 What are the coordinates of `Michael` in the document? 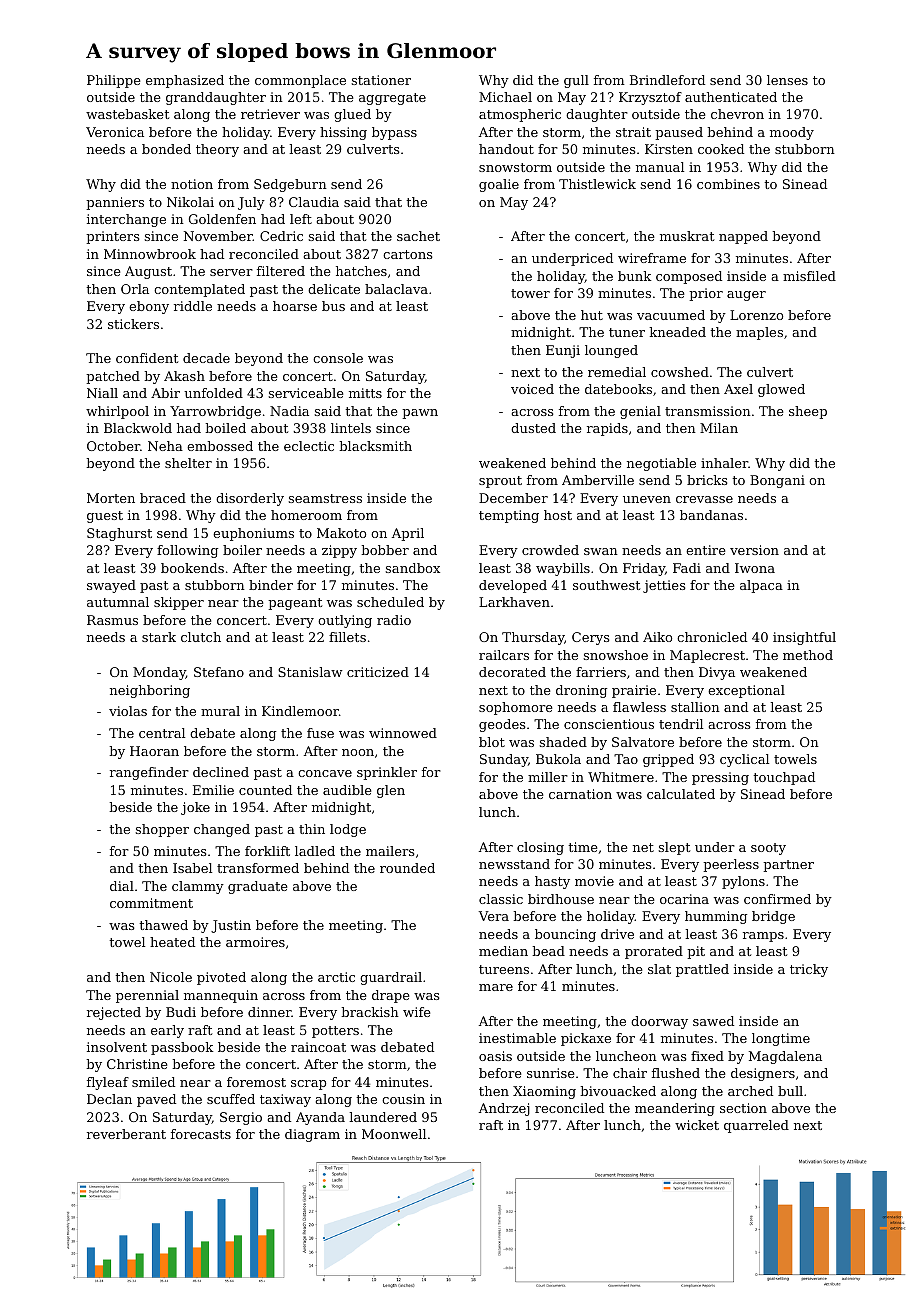 It's located at (505, 97).
